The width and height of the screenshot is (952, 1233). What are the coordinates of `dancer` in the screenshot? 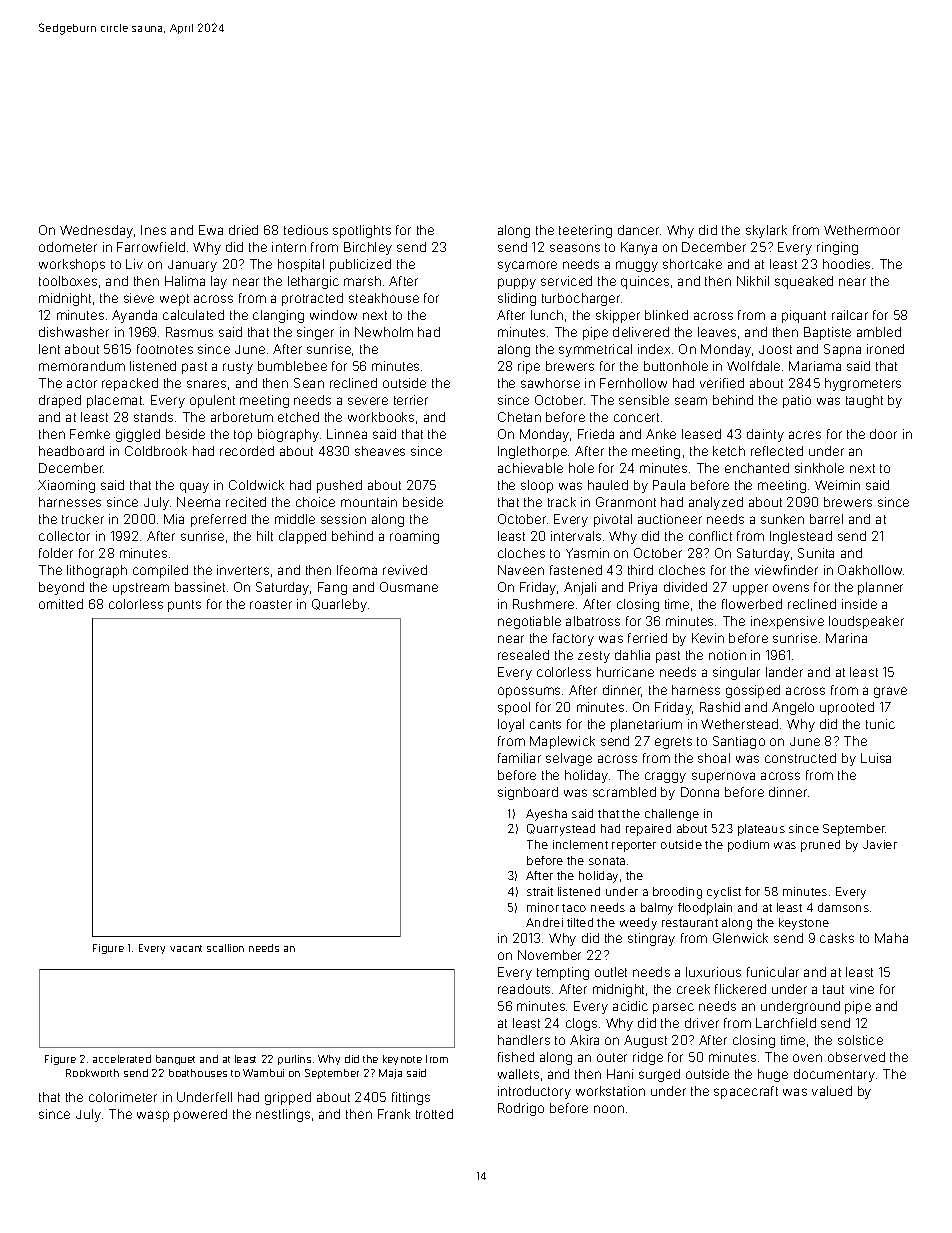 It's located at (638, 230).
